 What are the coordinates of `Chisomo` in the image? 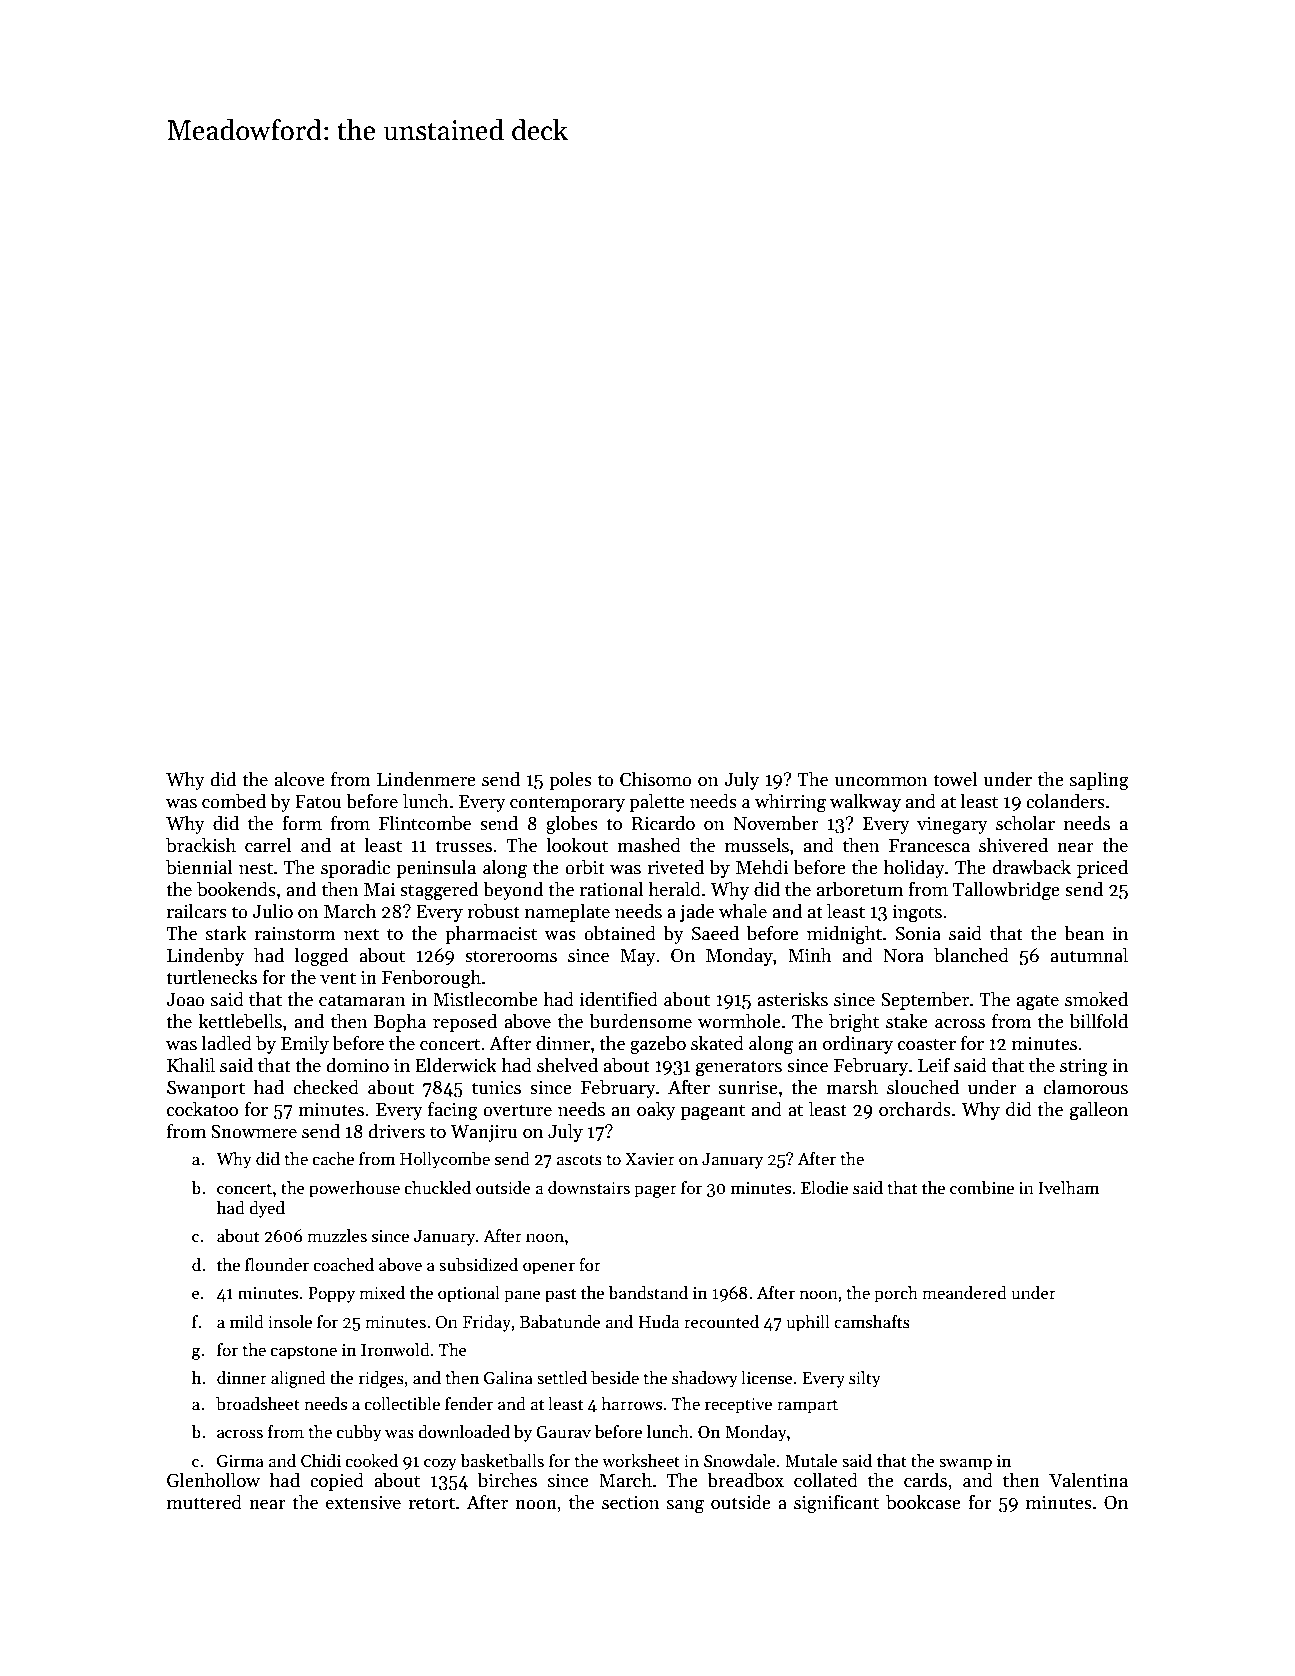 It's located at (656, 779).
